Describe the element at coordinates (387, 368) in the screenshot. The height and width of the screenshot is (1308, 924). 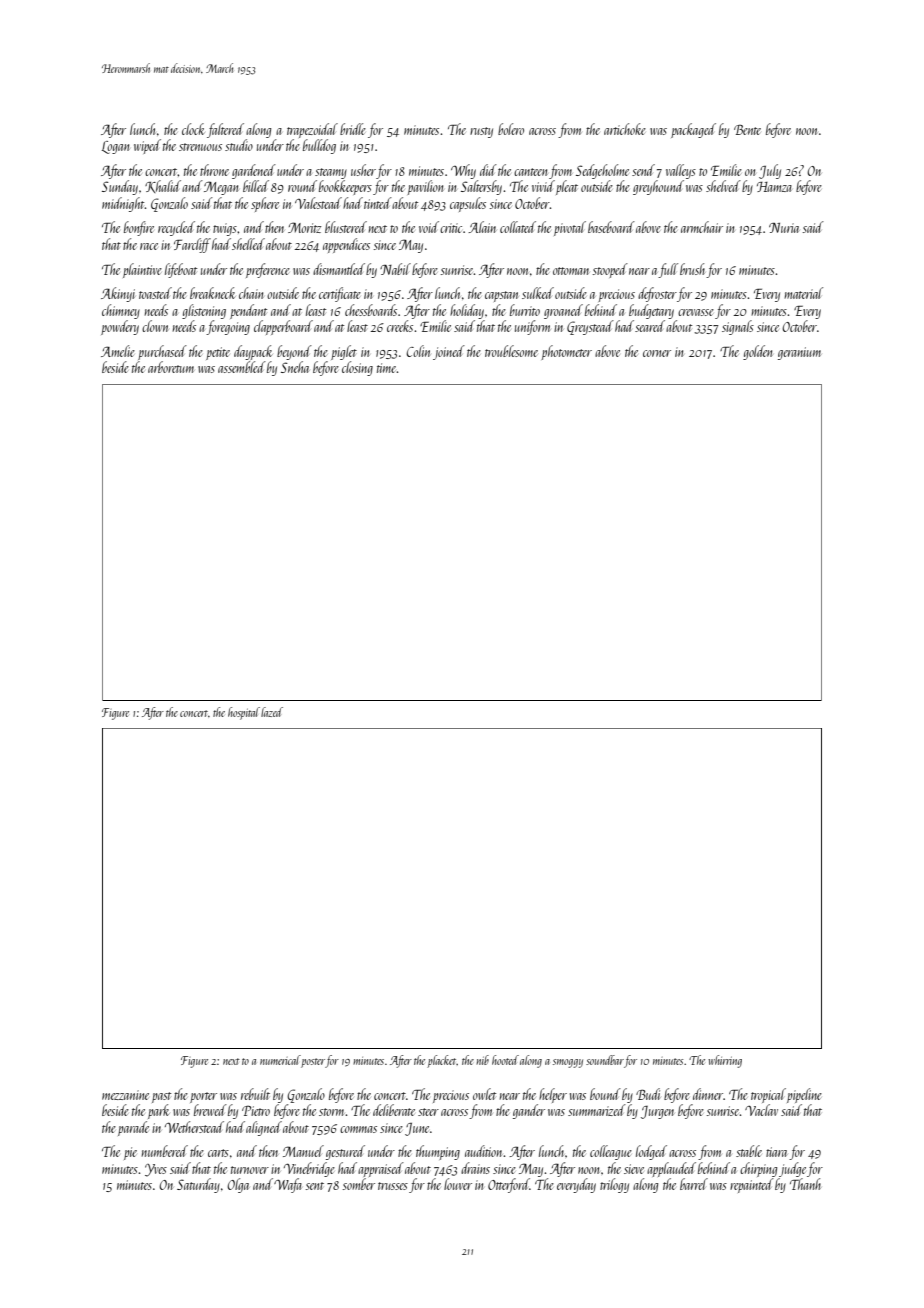
I see `time` at that location.
